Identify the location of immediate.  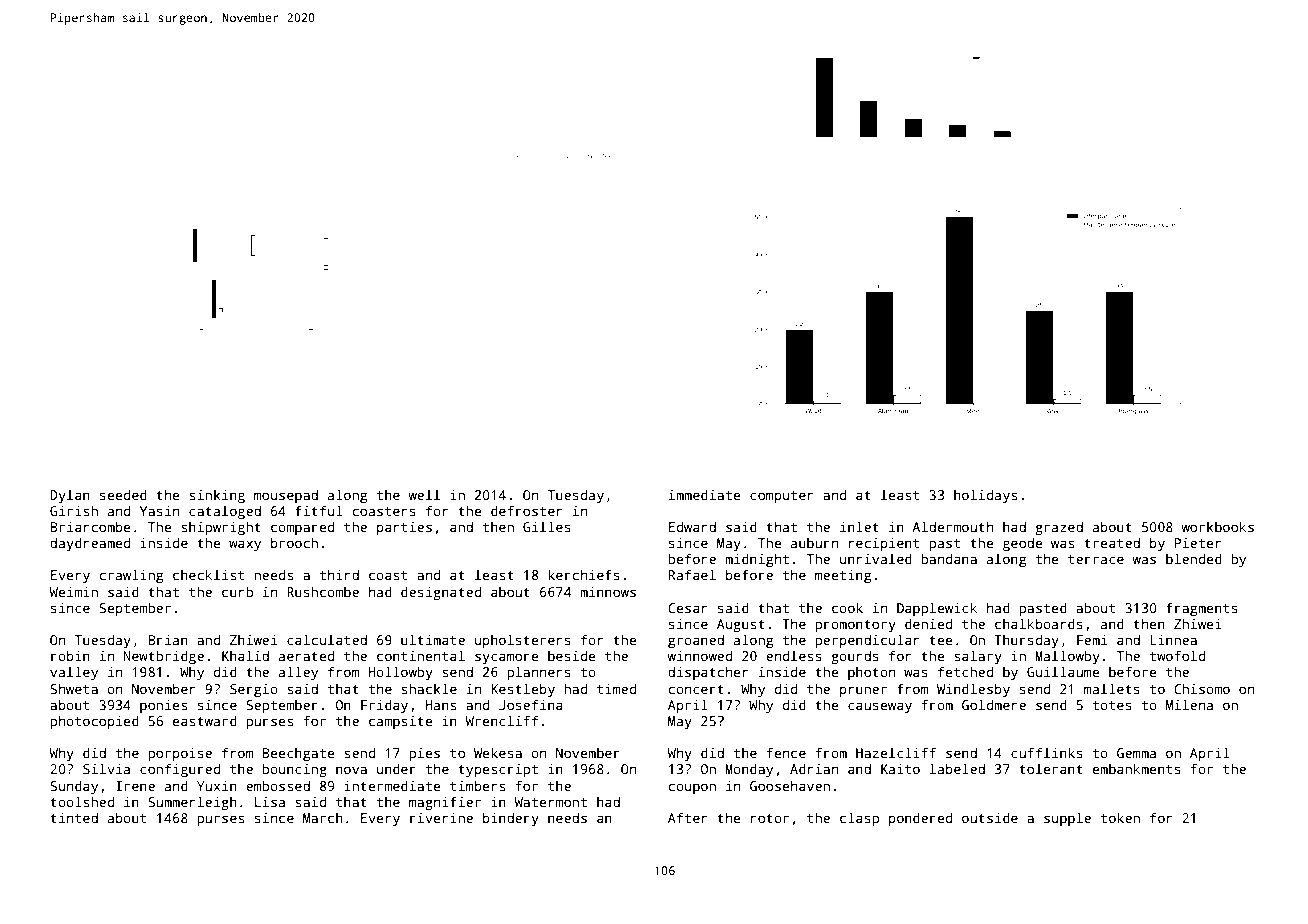
(705, 494).
